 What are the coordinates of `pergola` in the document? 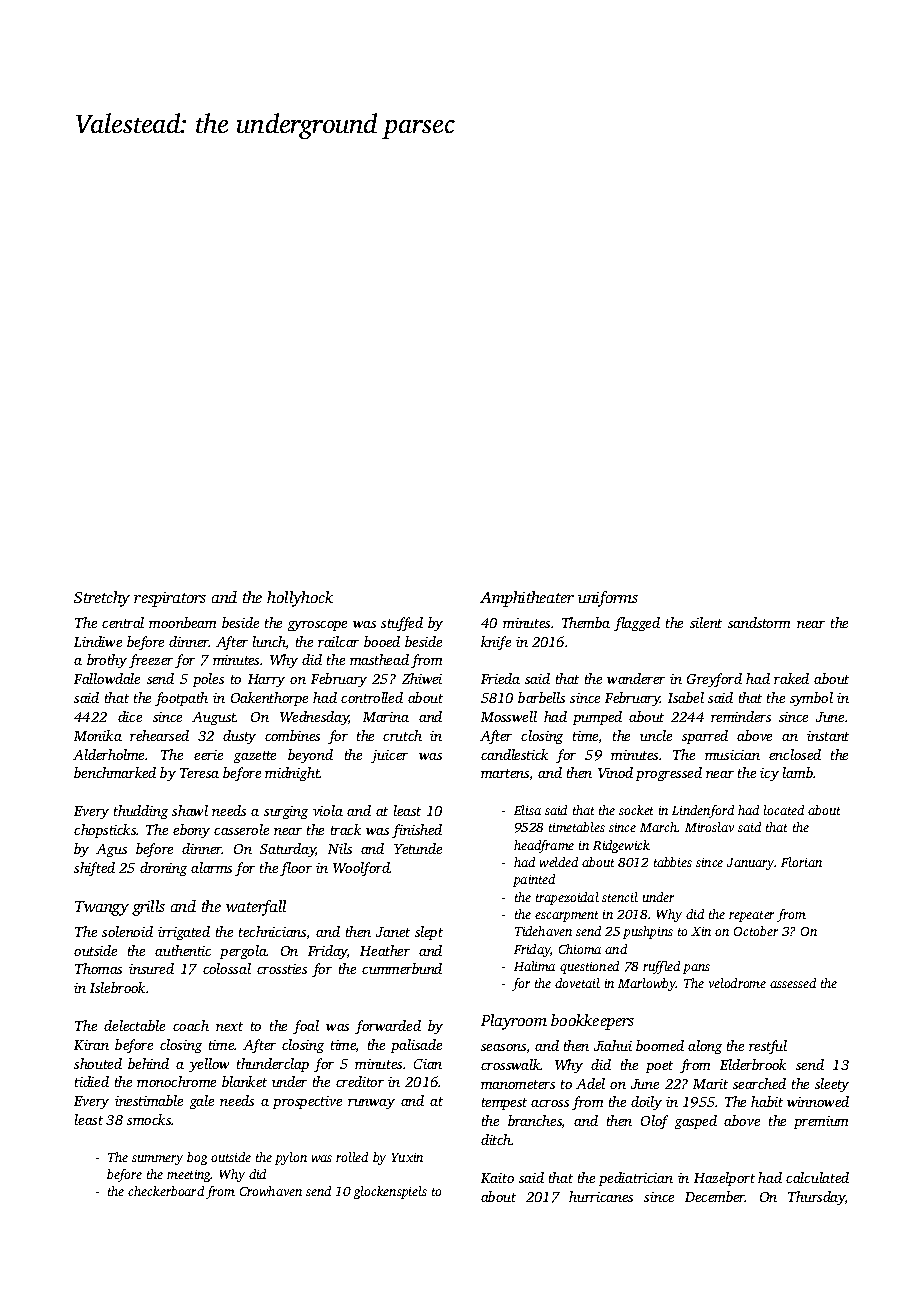 It's located at (243, 952).
